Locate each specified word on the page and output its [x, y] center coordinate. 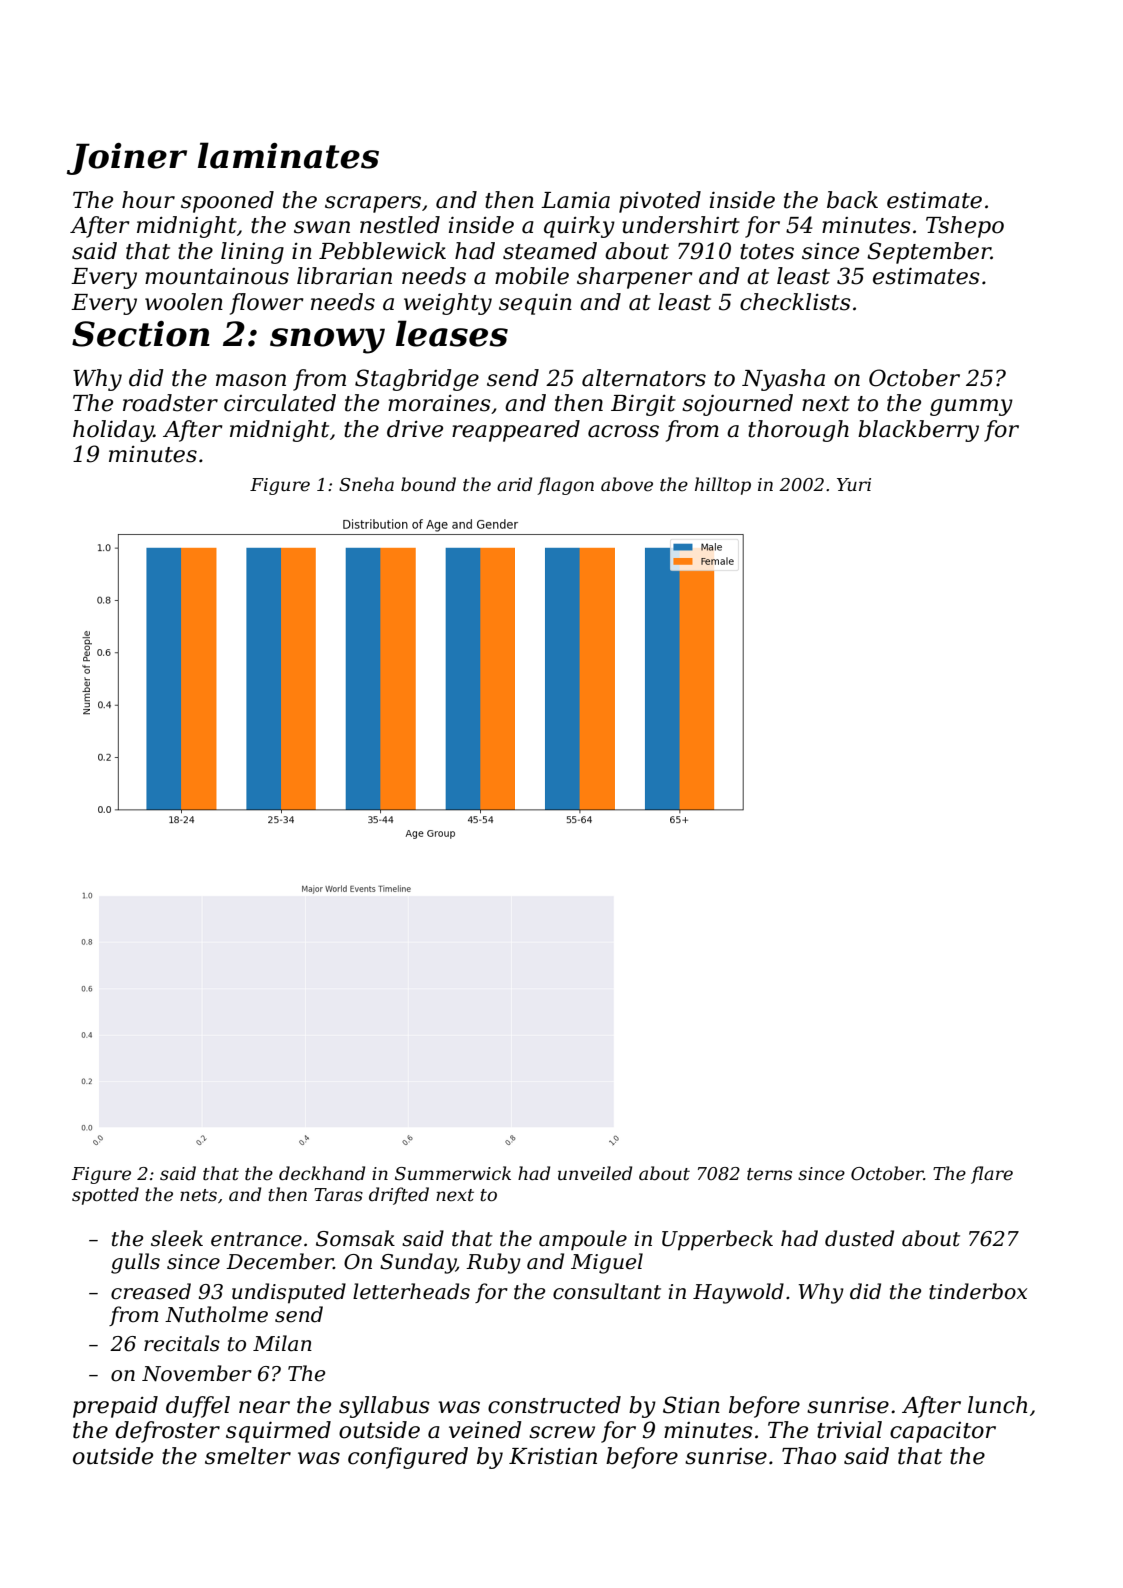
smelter [248, 1456]
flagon [565, 486]
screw [562, 1432]
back [852, 200]
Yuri [854, 484]
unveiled [595, 1173]
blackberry [918, 431]
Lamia [575, 200]
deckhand [322, 1173]
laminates [288, 155]
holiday [113, 431]
